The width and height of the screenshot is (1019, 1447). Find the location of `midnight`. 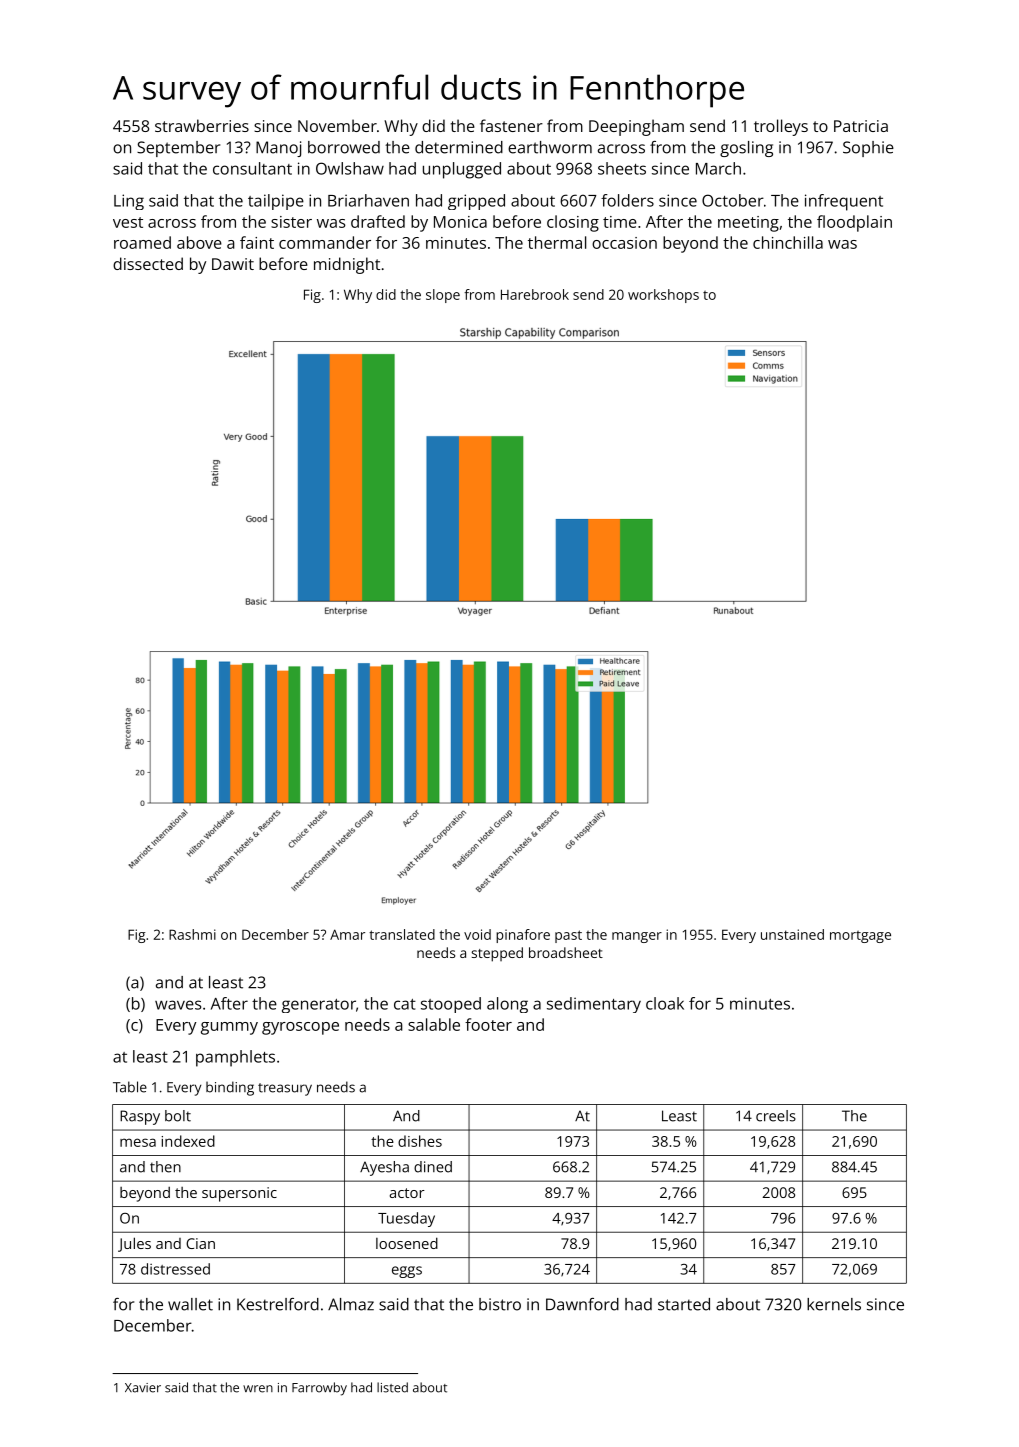

midnight is located at coordinates (347, 265).
